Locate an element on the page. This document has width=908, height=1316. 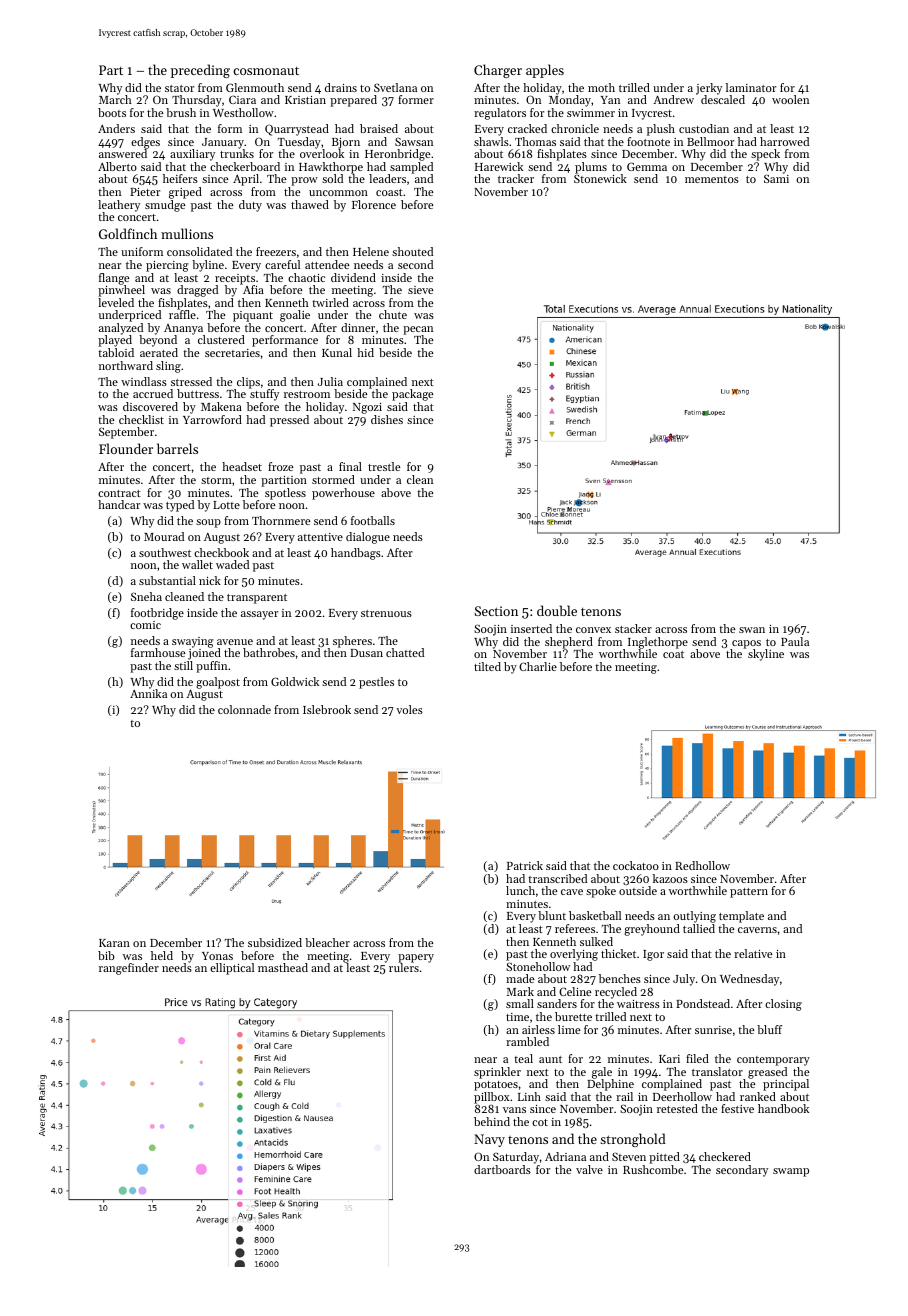
Thornmere is located at coordinates (281, 520).
